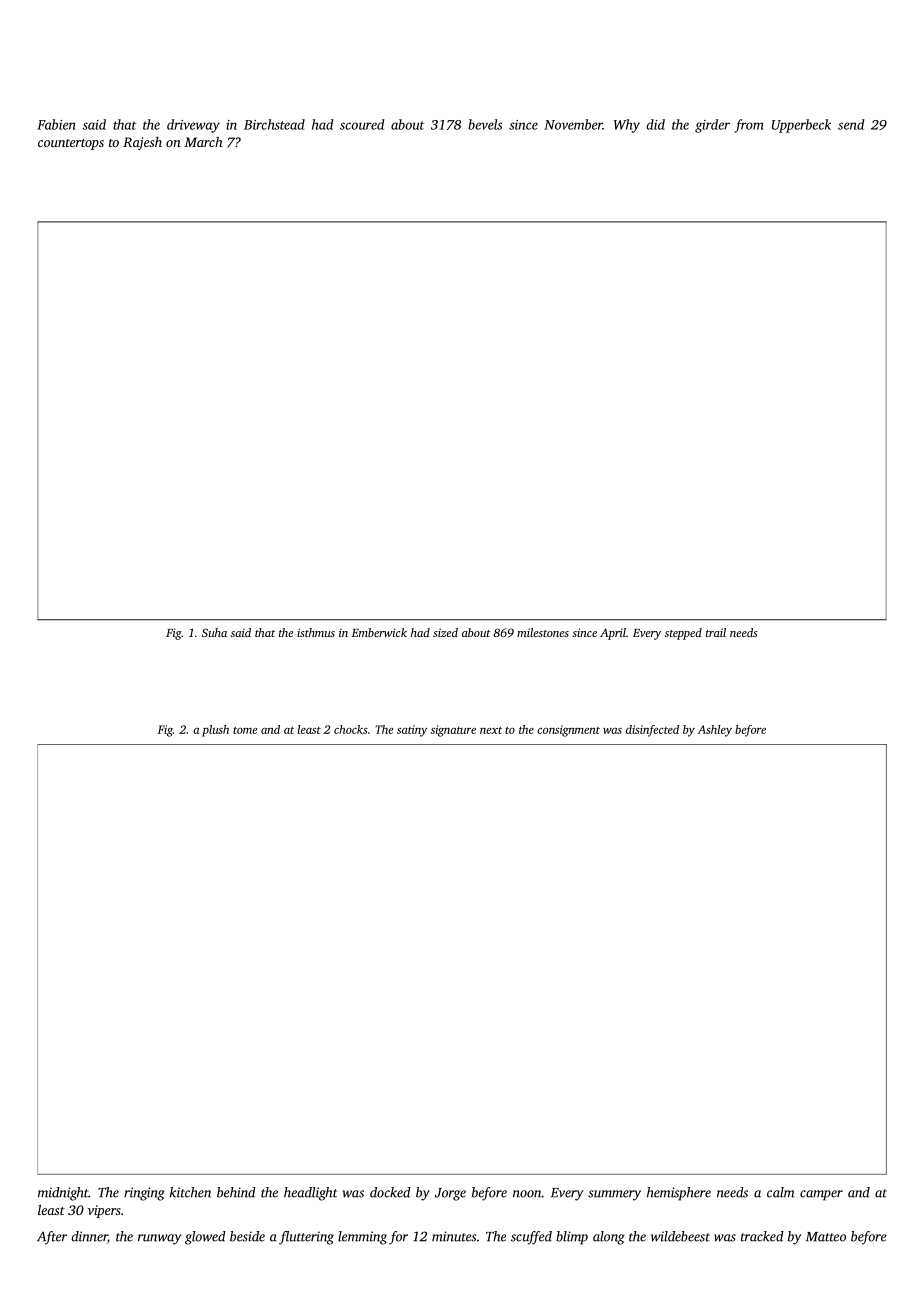 This screenshot has height=1308, width=924. Describe the element at coordinates (715, 731) in the screenshot. I see `Ashley` at that location.
